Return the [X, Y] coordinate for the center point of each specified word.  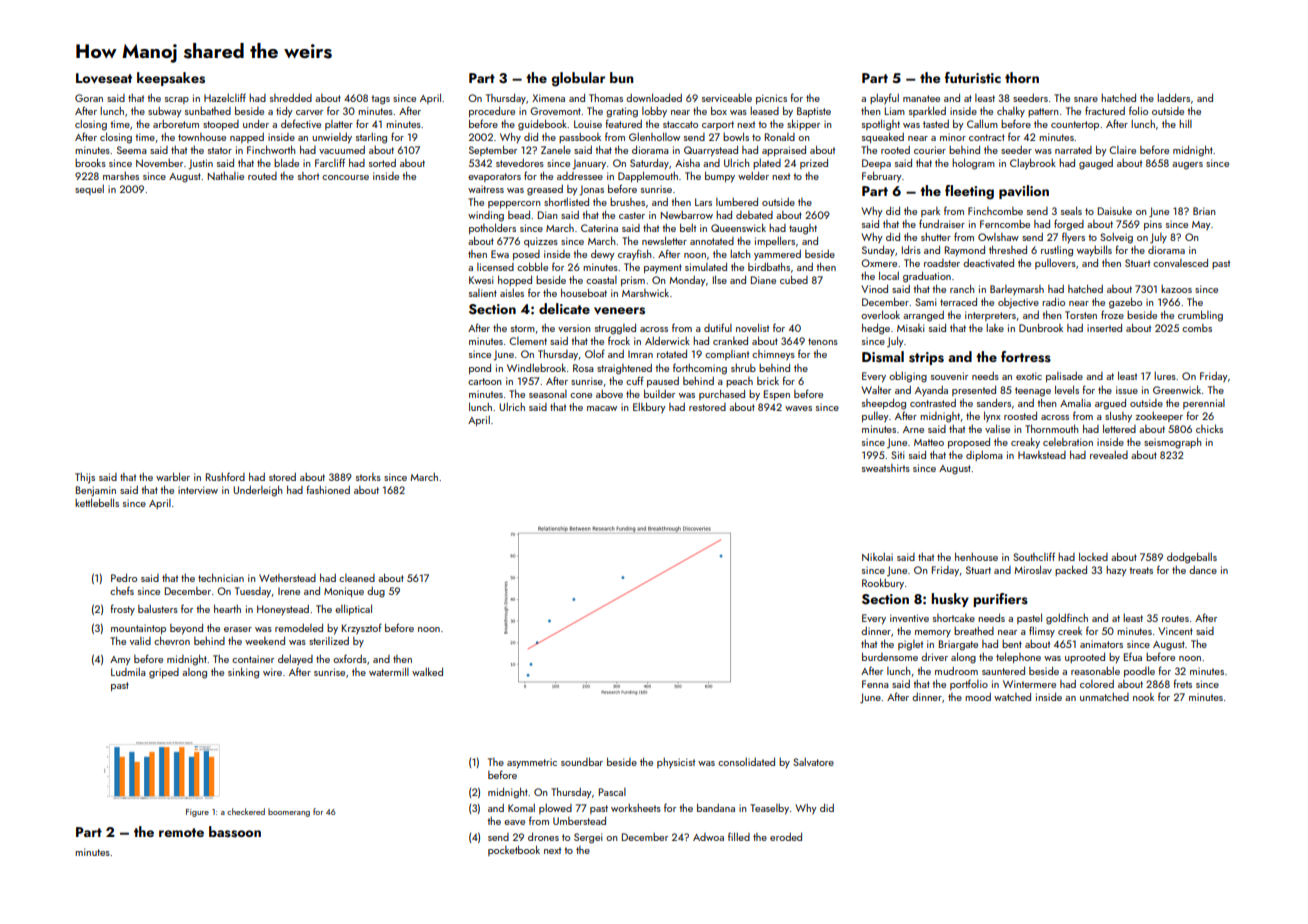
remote [181, 832]
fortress [1026, 357]
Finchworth [271, 150]
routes [1175, 618]
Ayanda [931, 391]
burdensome [890, 657]
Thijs [85, 478]
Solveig [1116, 238]
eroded [786, 837]
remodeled [299, 628]
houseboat [584, 293]
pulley [875, 417]
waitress [486, 189]
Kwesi [481, 280]
